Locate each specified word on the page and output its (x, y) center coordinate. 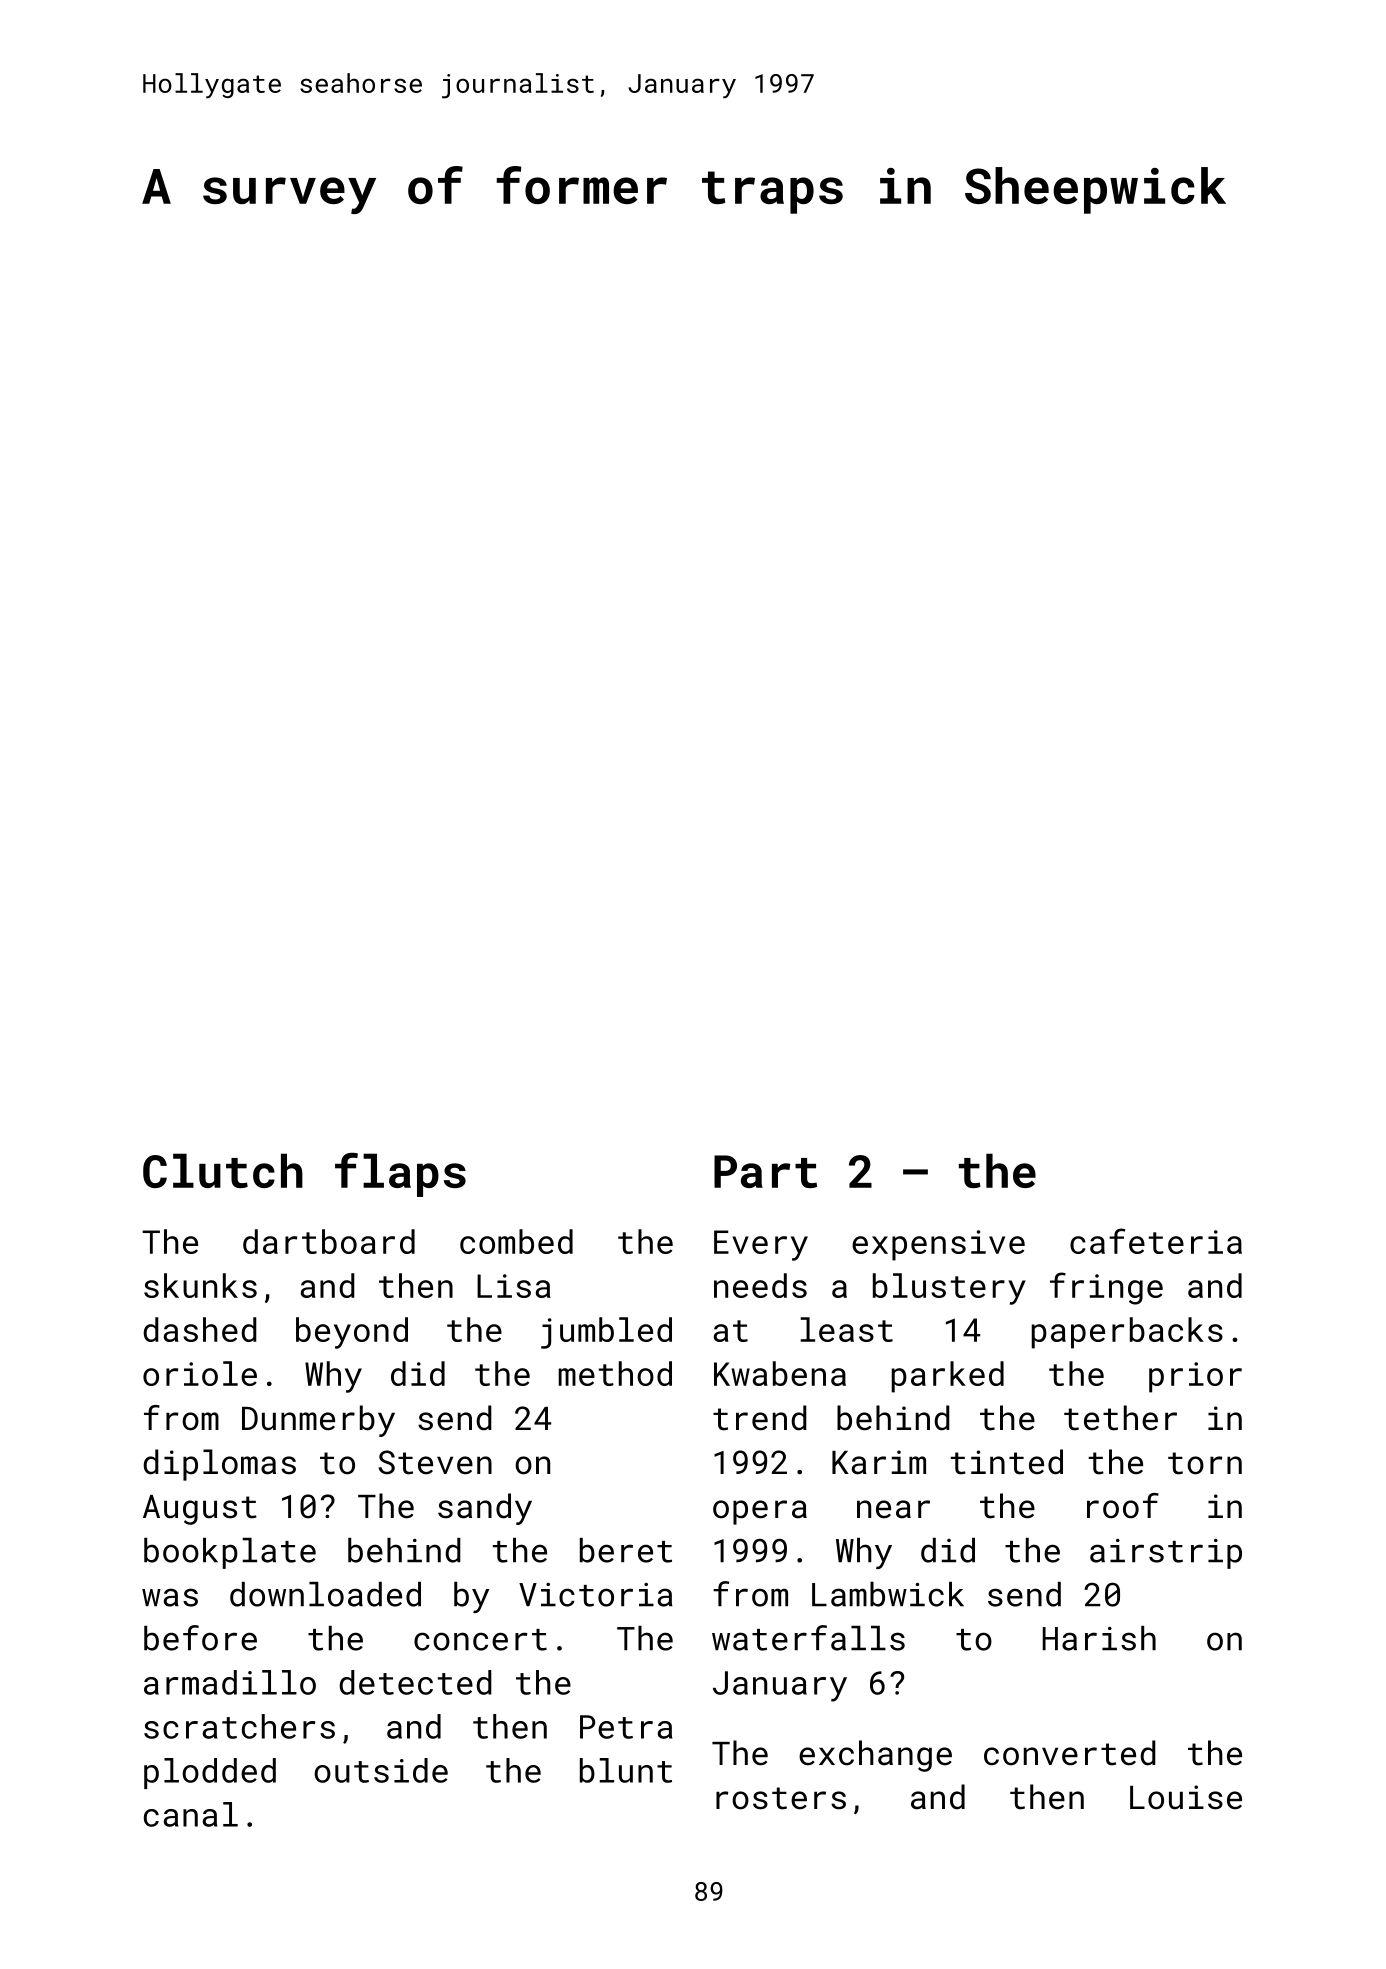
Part (765, 1171)
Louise (1186, 1797)
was (170, 1597)
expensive (938, 1245)
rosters (781, 1798)
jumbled (606, 1333)
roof (1123, 1506)
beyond (352, 1333)
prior (1195, 1377)
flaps (400, 1174)
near (893, 1509)
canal (191, 1814)
